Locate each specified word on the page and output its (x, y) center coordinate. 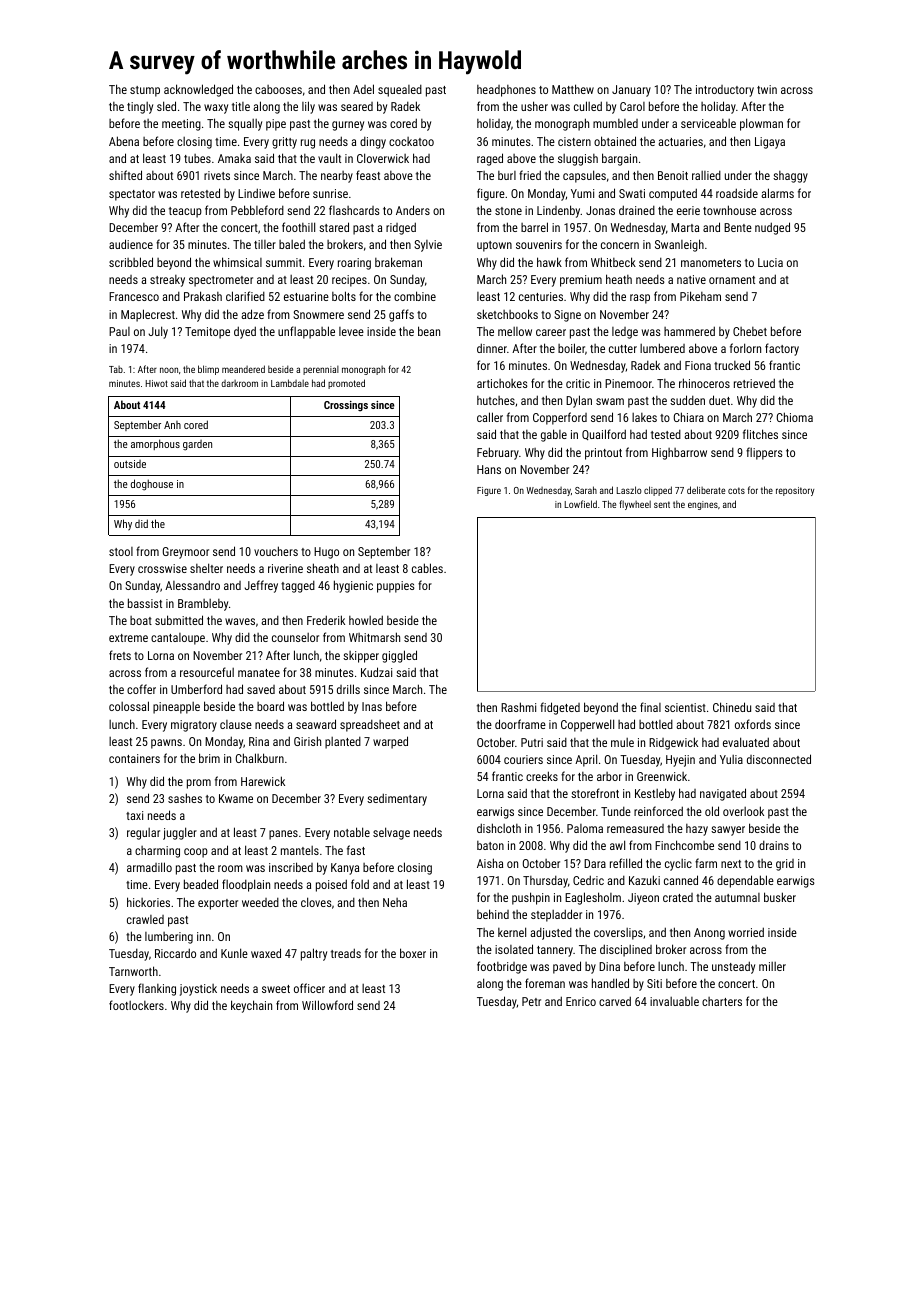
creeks (542, 776)
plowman (761, 124)
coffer (141, 689)
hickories (148, 902)
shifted (125, 175)
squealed (400, 91)
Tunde (616, 811)
